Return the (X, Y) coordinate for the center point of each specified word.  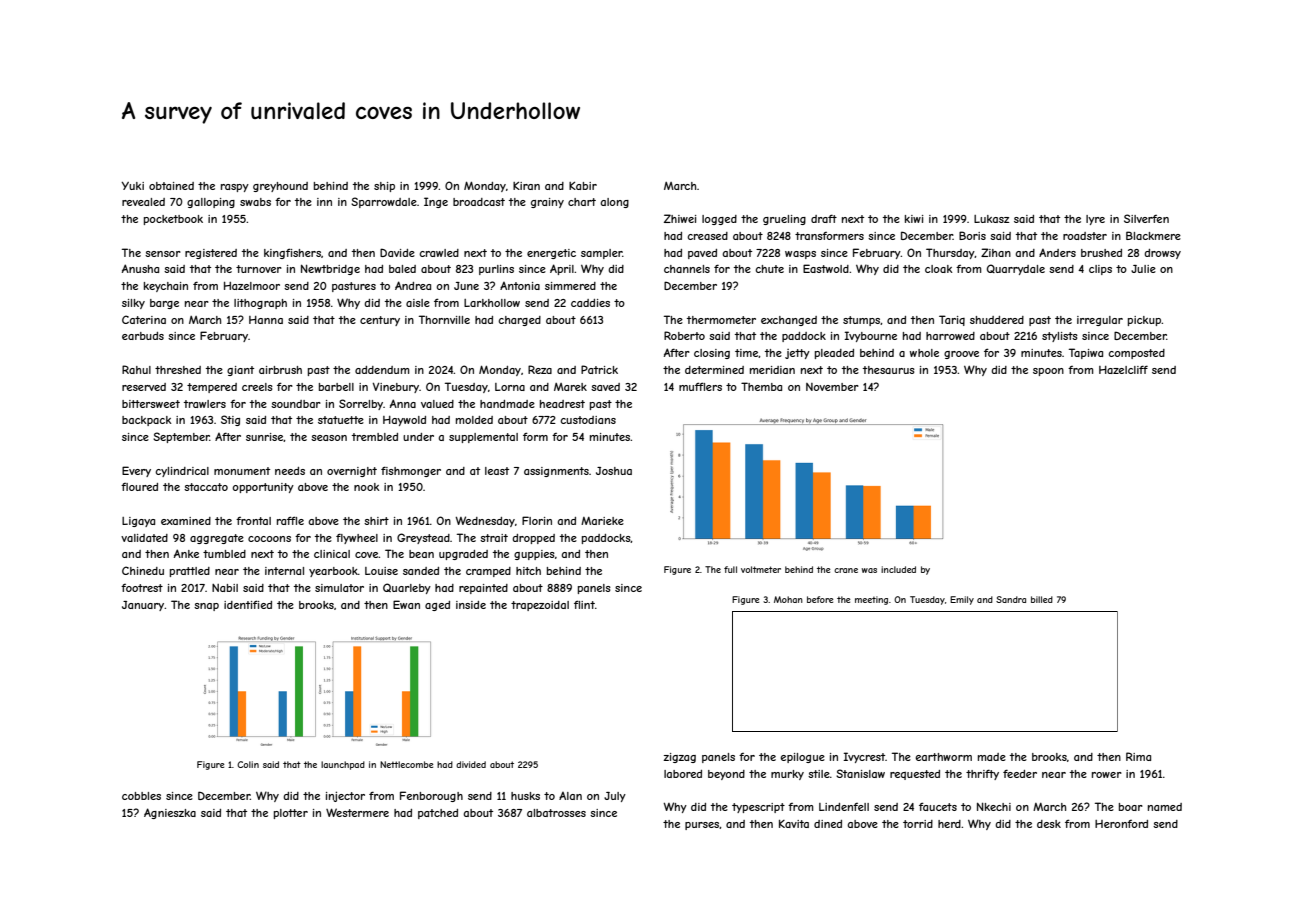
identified (248, 604)
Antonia (520, 286)
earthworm (944, 757)
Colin (248, 764)
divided (471, 764)
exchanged (789, 321)
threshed (178, 370)
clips (1100, 270)
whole (924, 353)
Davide (397, 252)
